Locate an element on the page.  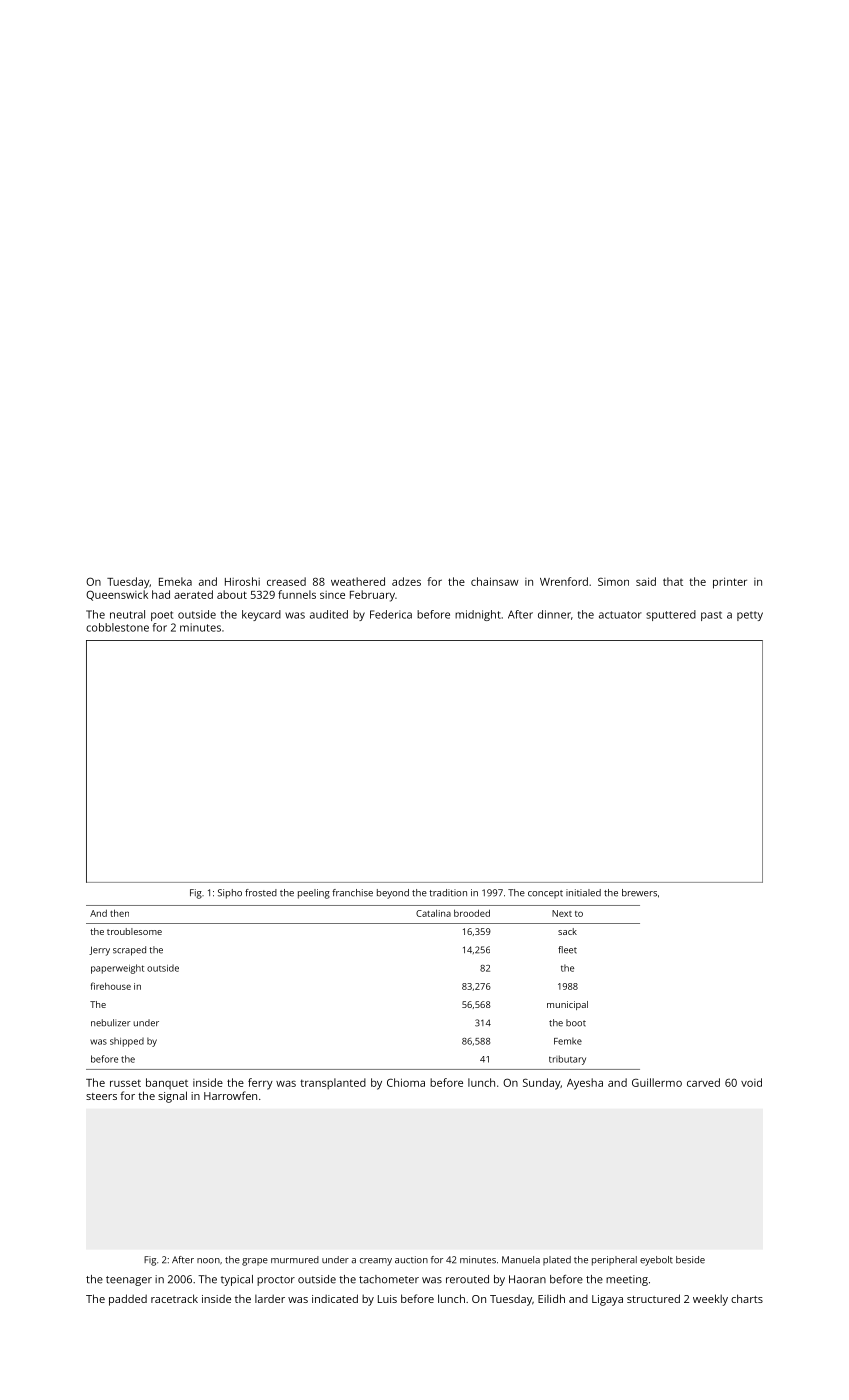
Sunday is located at coordinates (541, 1084).
